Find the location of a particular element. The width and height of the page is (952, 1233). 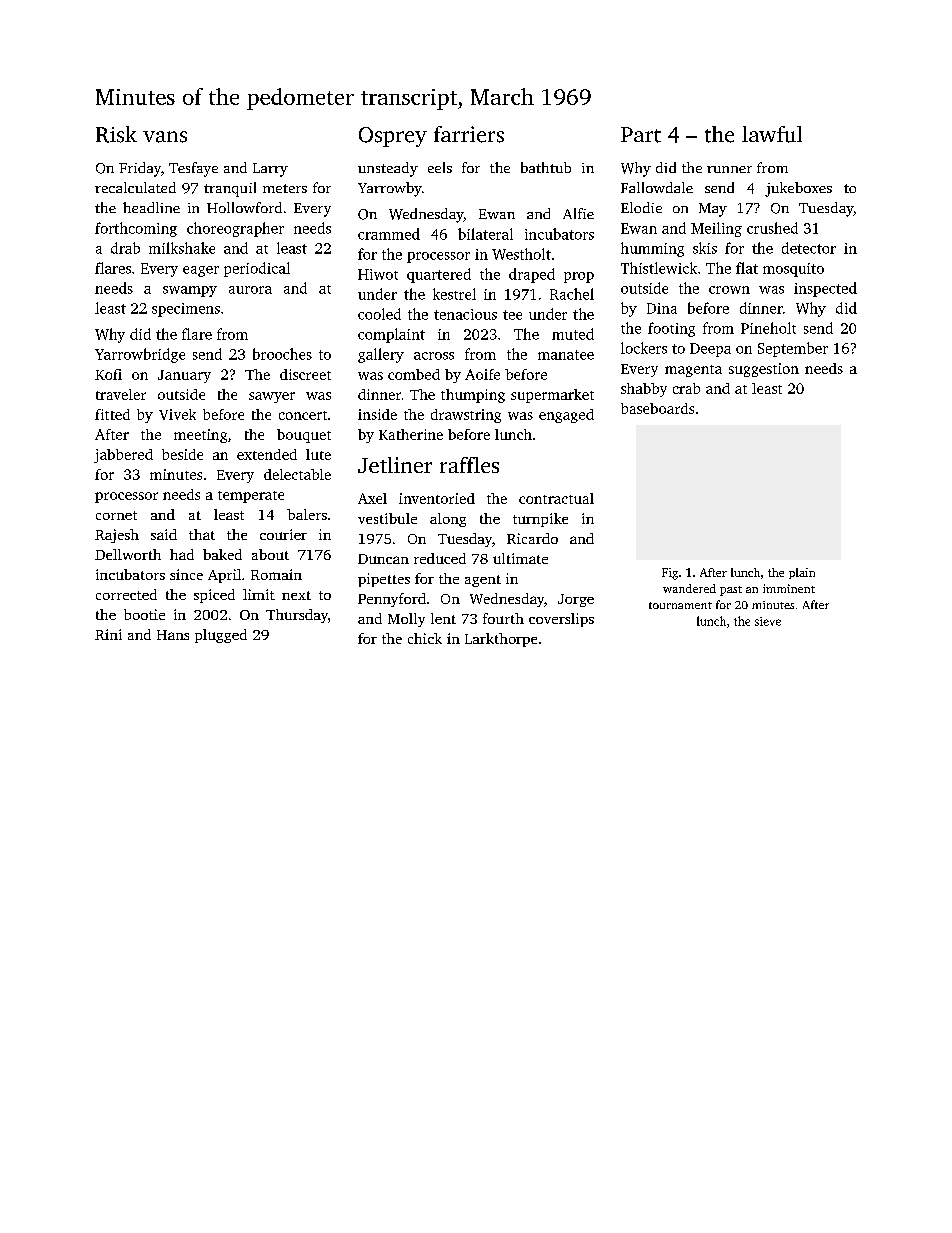

turnpike is located at coordinates (540, 520).
